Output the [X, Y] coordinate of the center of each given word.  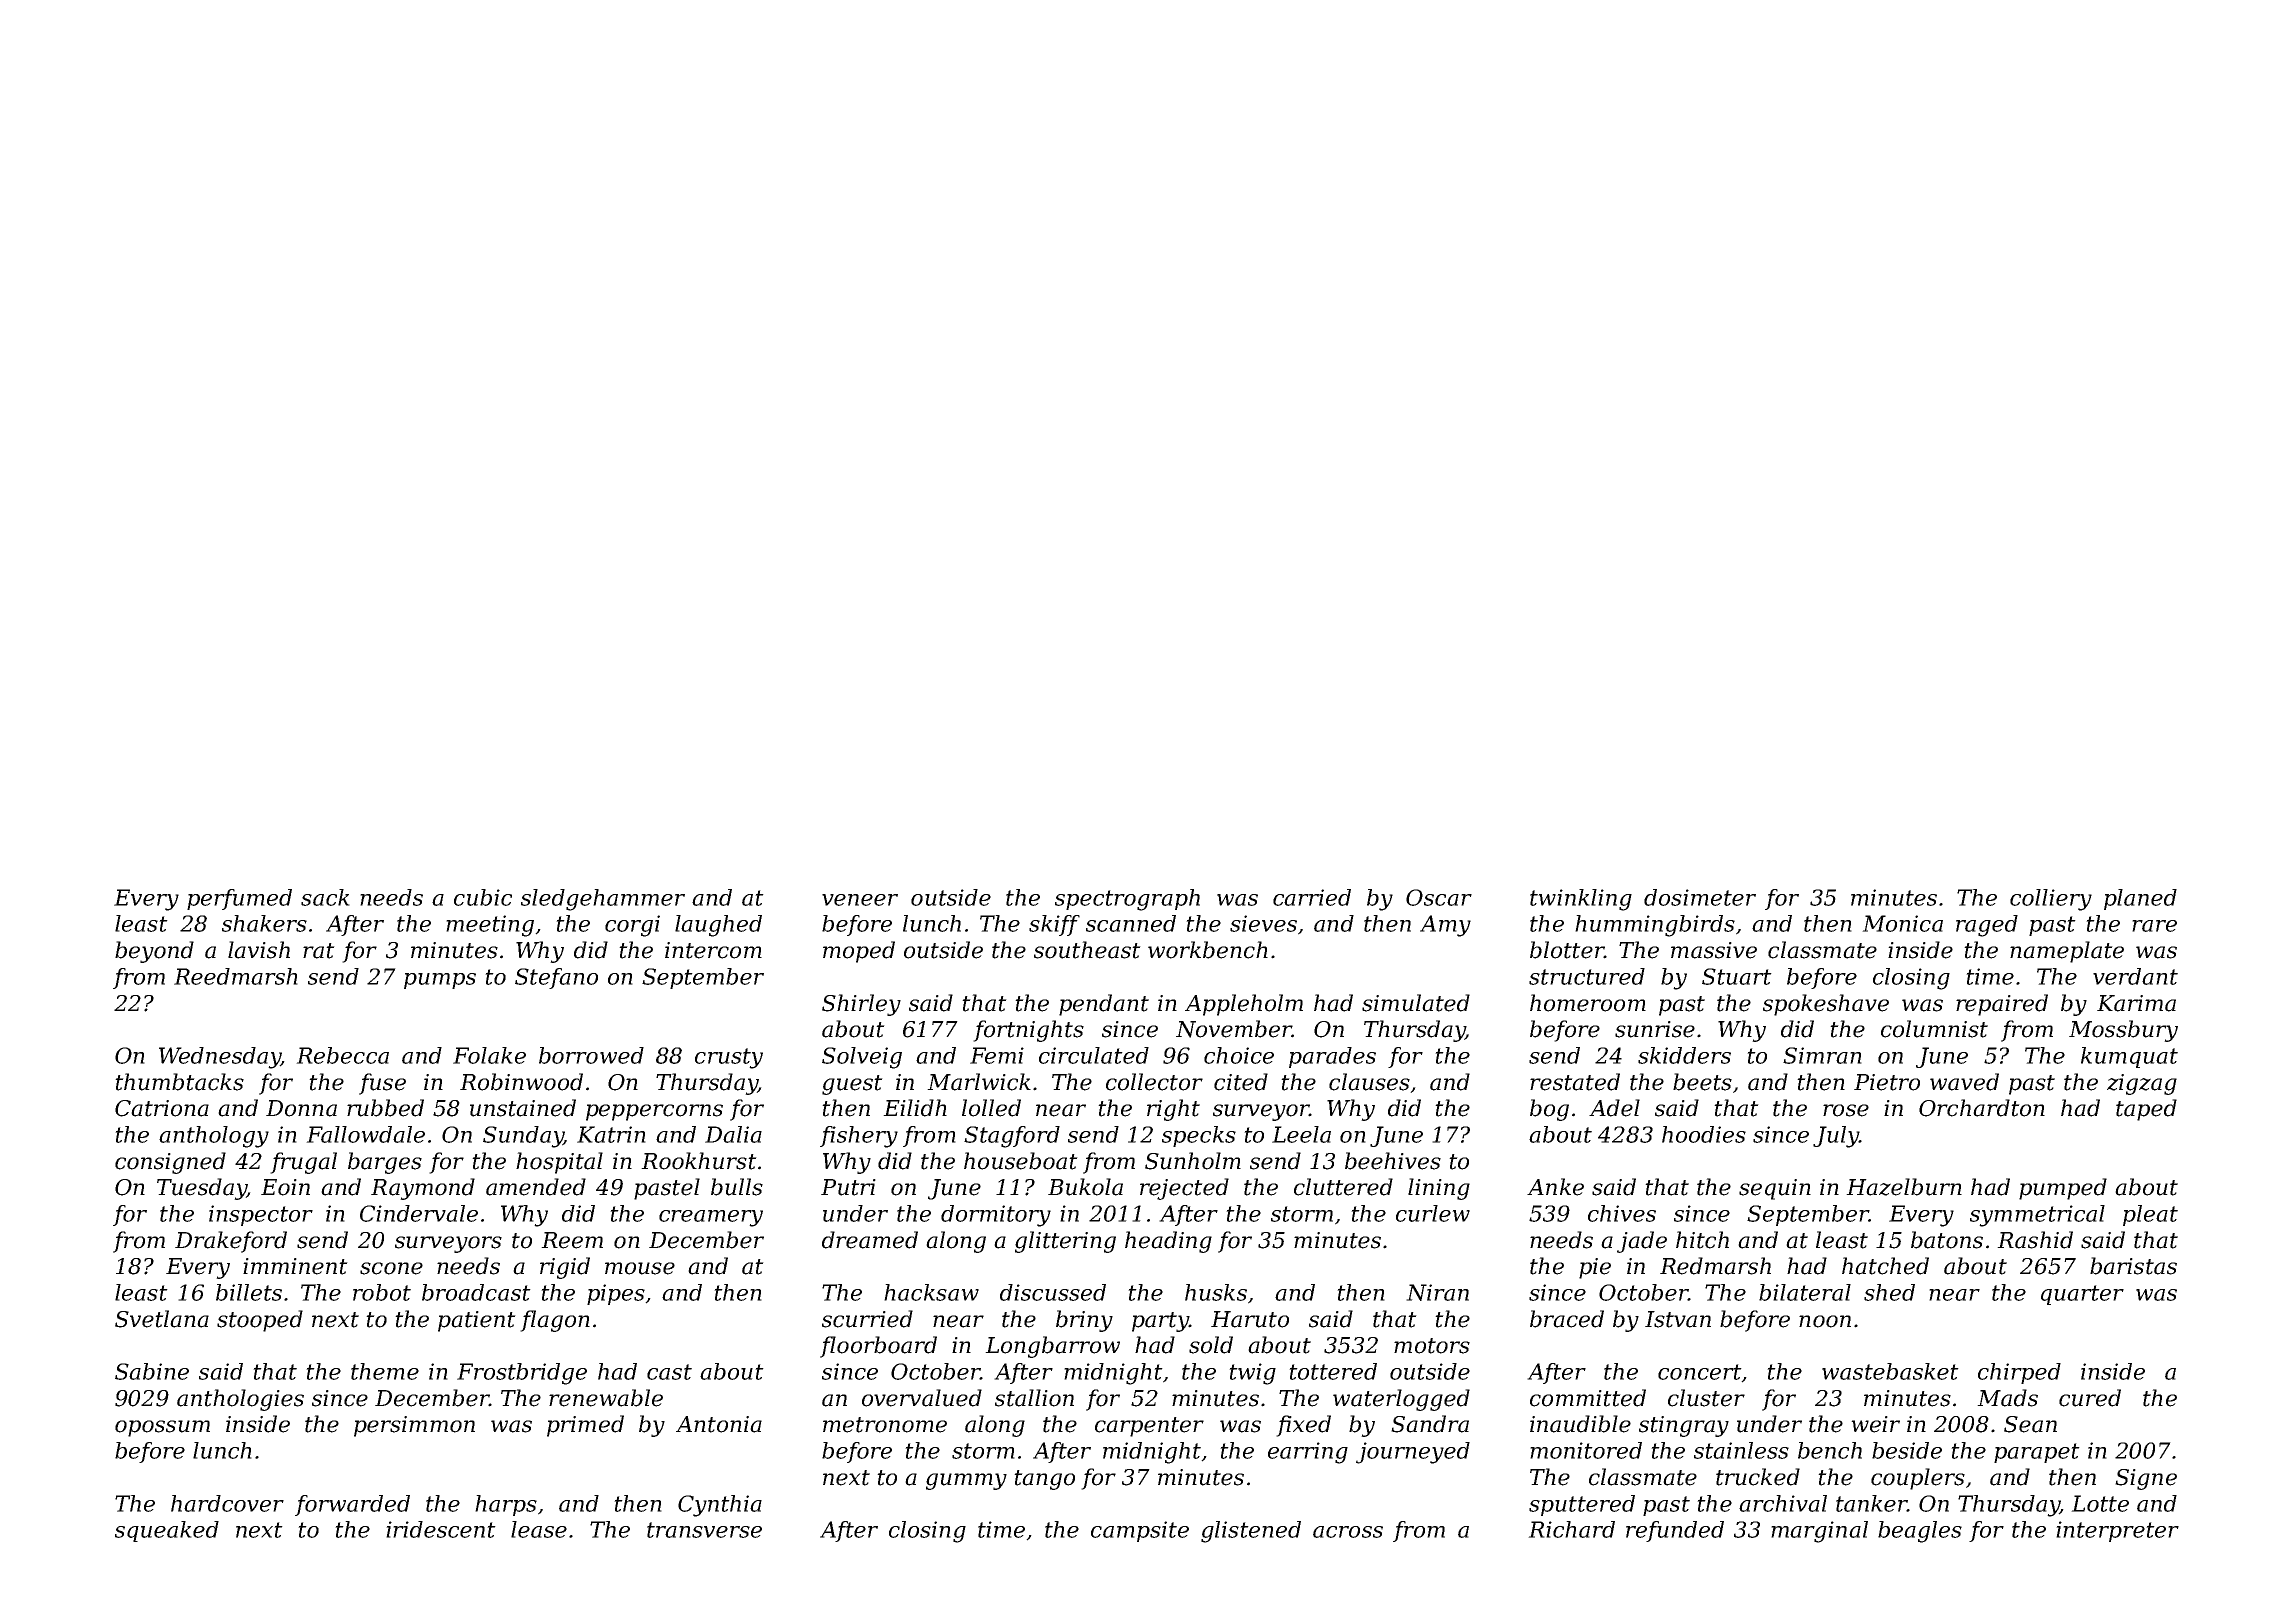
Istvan [1678, 1319]
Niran [1437, 1292]
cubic [483, 897]
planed [2140, 899]
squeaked [167, 1531]
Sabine [152, 1371]
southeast [1087, 950]
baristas [2133, 1266]
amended [536, 1187]
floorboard [878, 1347]
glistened [1251, 1532]
